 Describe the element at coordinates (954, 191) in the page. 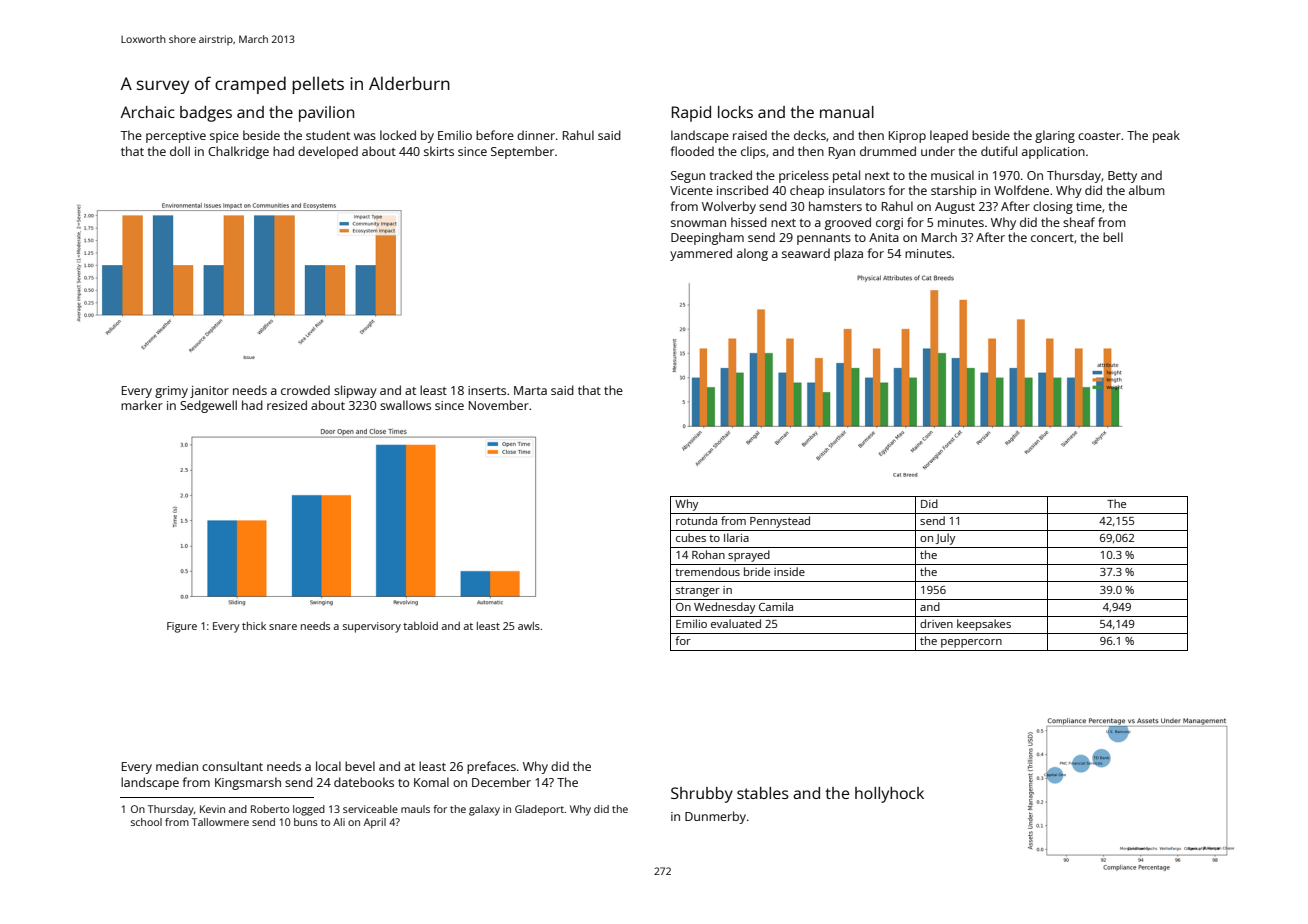

I see `starship` at that location.
